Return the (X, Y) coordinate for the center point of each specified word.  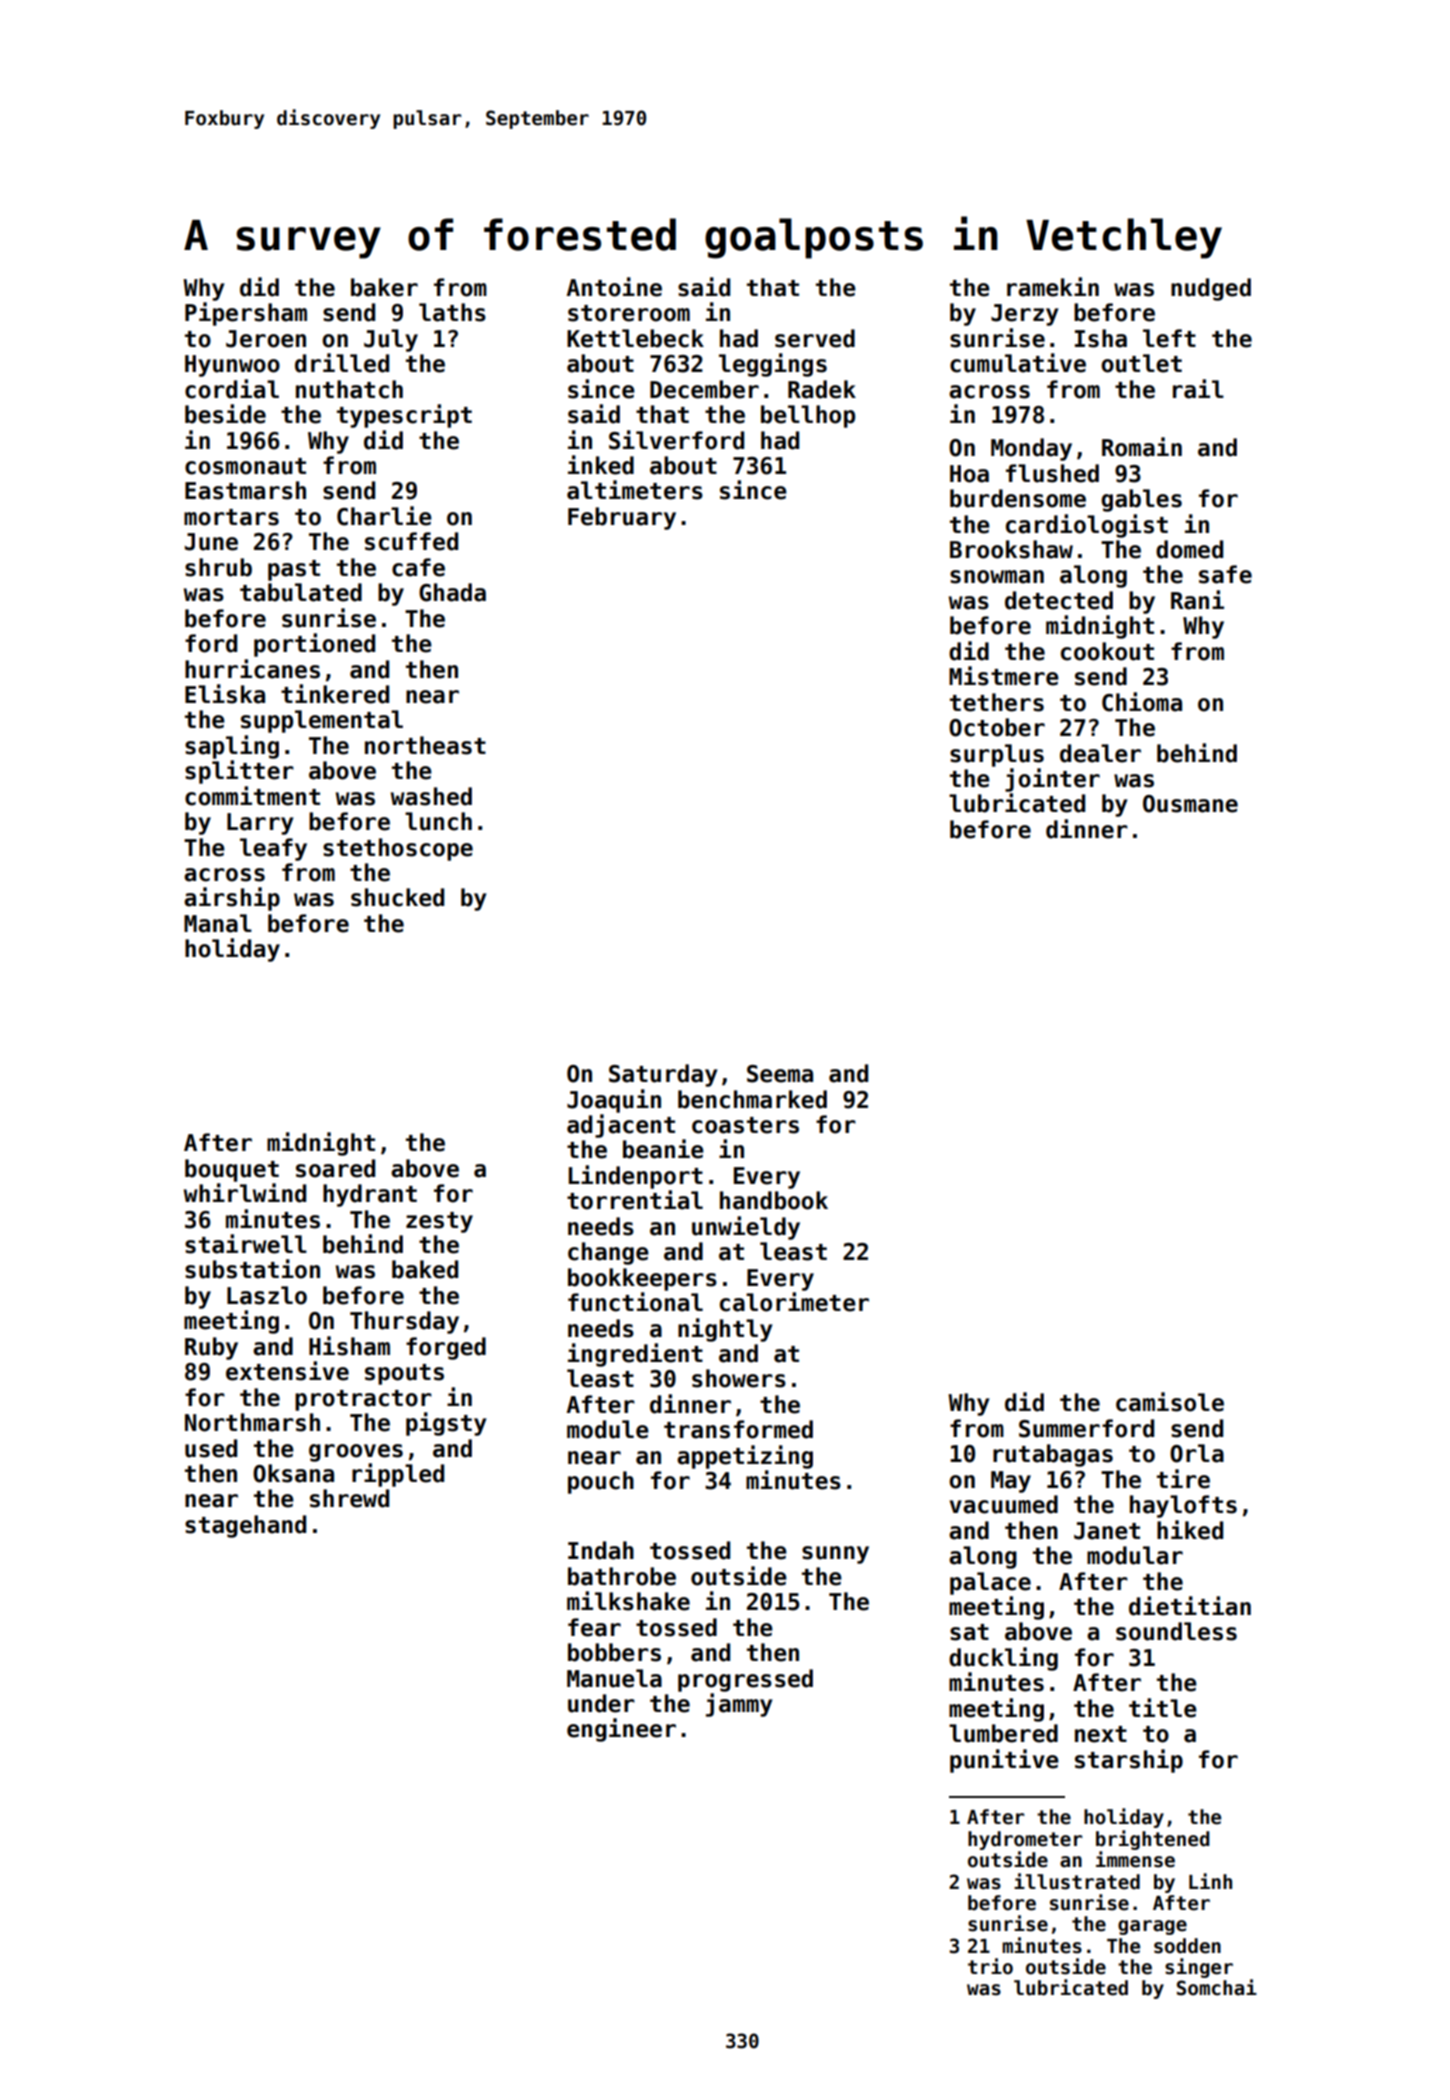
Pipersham (246, 314)
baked (425, 1269)
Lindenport (636, 1177)
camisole (1170, 1402)
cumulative (1018, 363)
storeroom (629, 313)
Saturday (663, 1075)
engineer (621, 1730)
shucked (397, 897)
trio (990, 1966)
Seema (780, 1074)
